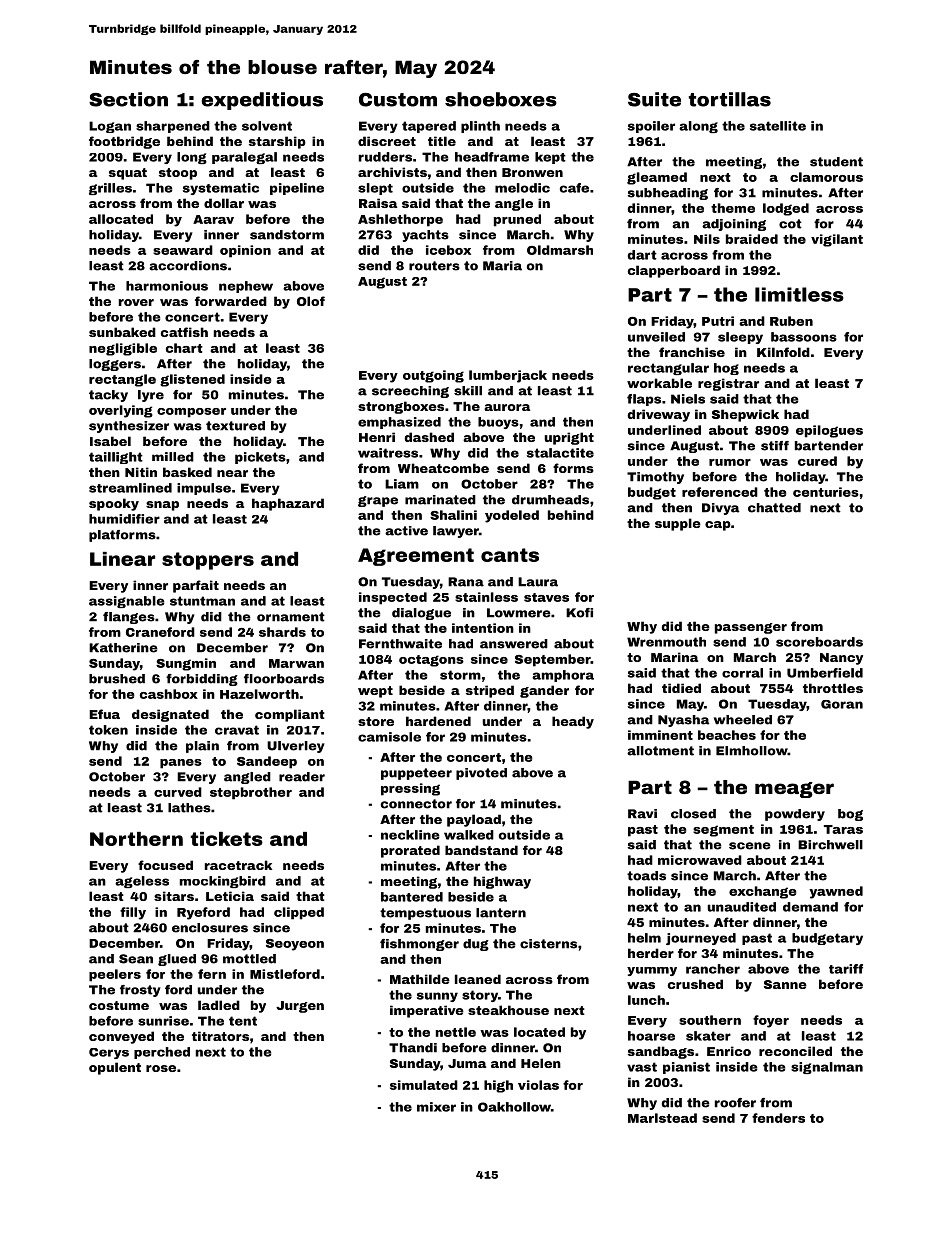 Image resolution: width=952 pixels, height=1233 pixels. Describe the element at coordinates (416, 557) in the screenshot. I see `Agreement` at that location.
